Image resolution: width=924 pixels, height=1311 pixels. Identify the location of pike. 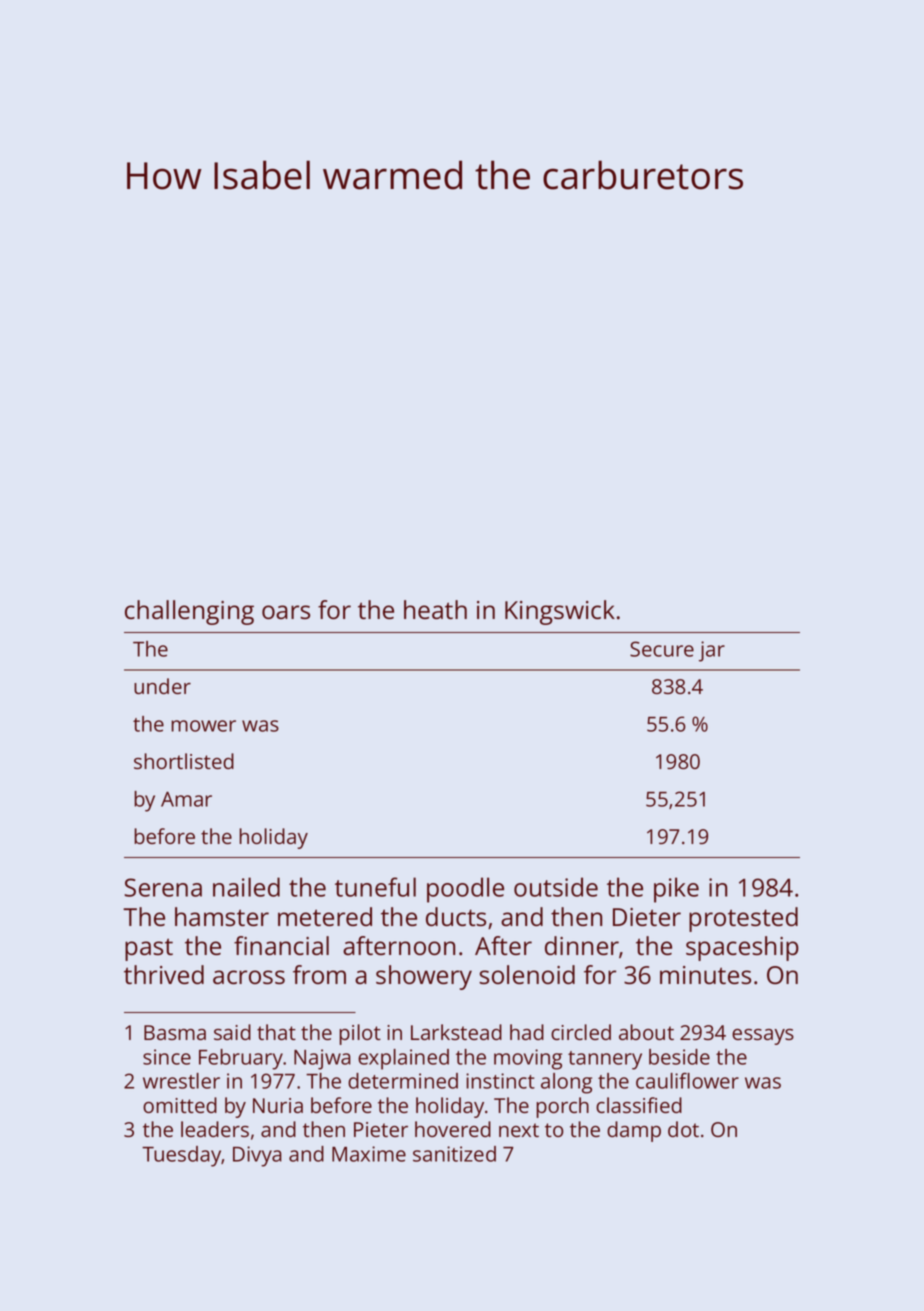
(676, 890).
